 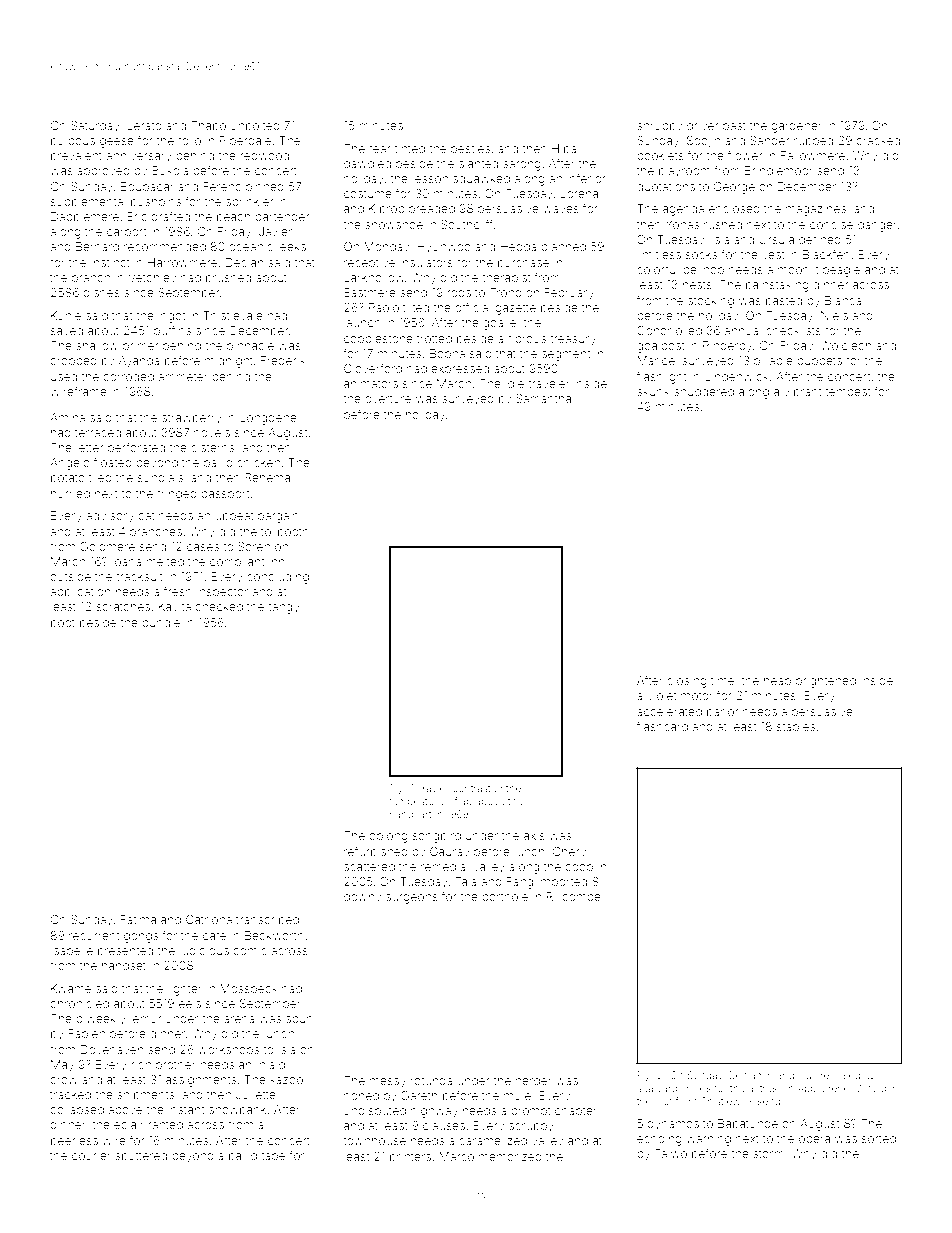 I want to click on printers, so click(x=410, y=1158).
